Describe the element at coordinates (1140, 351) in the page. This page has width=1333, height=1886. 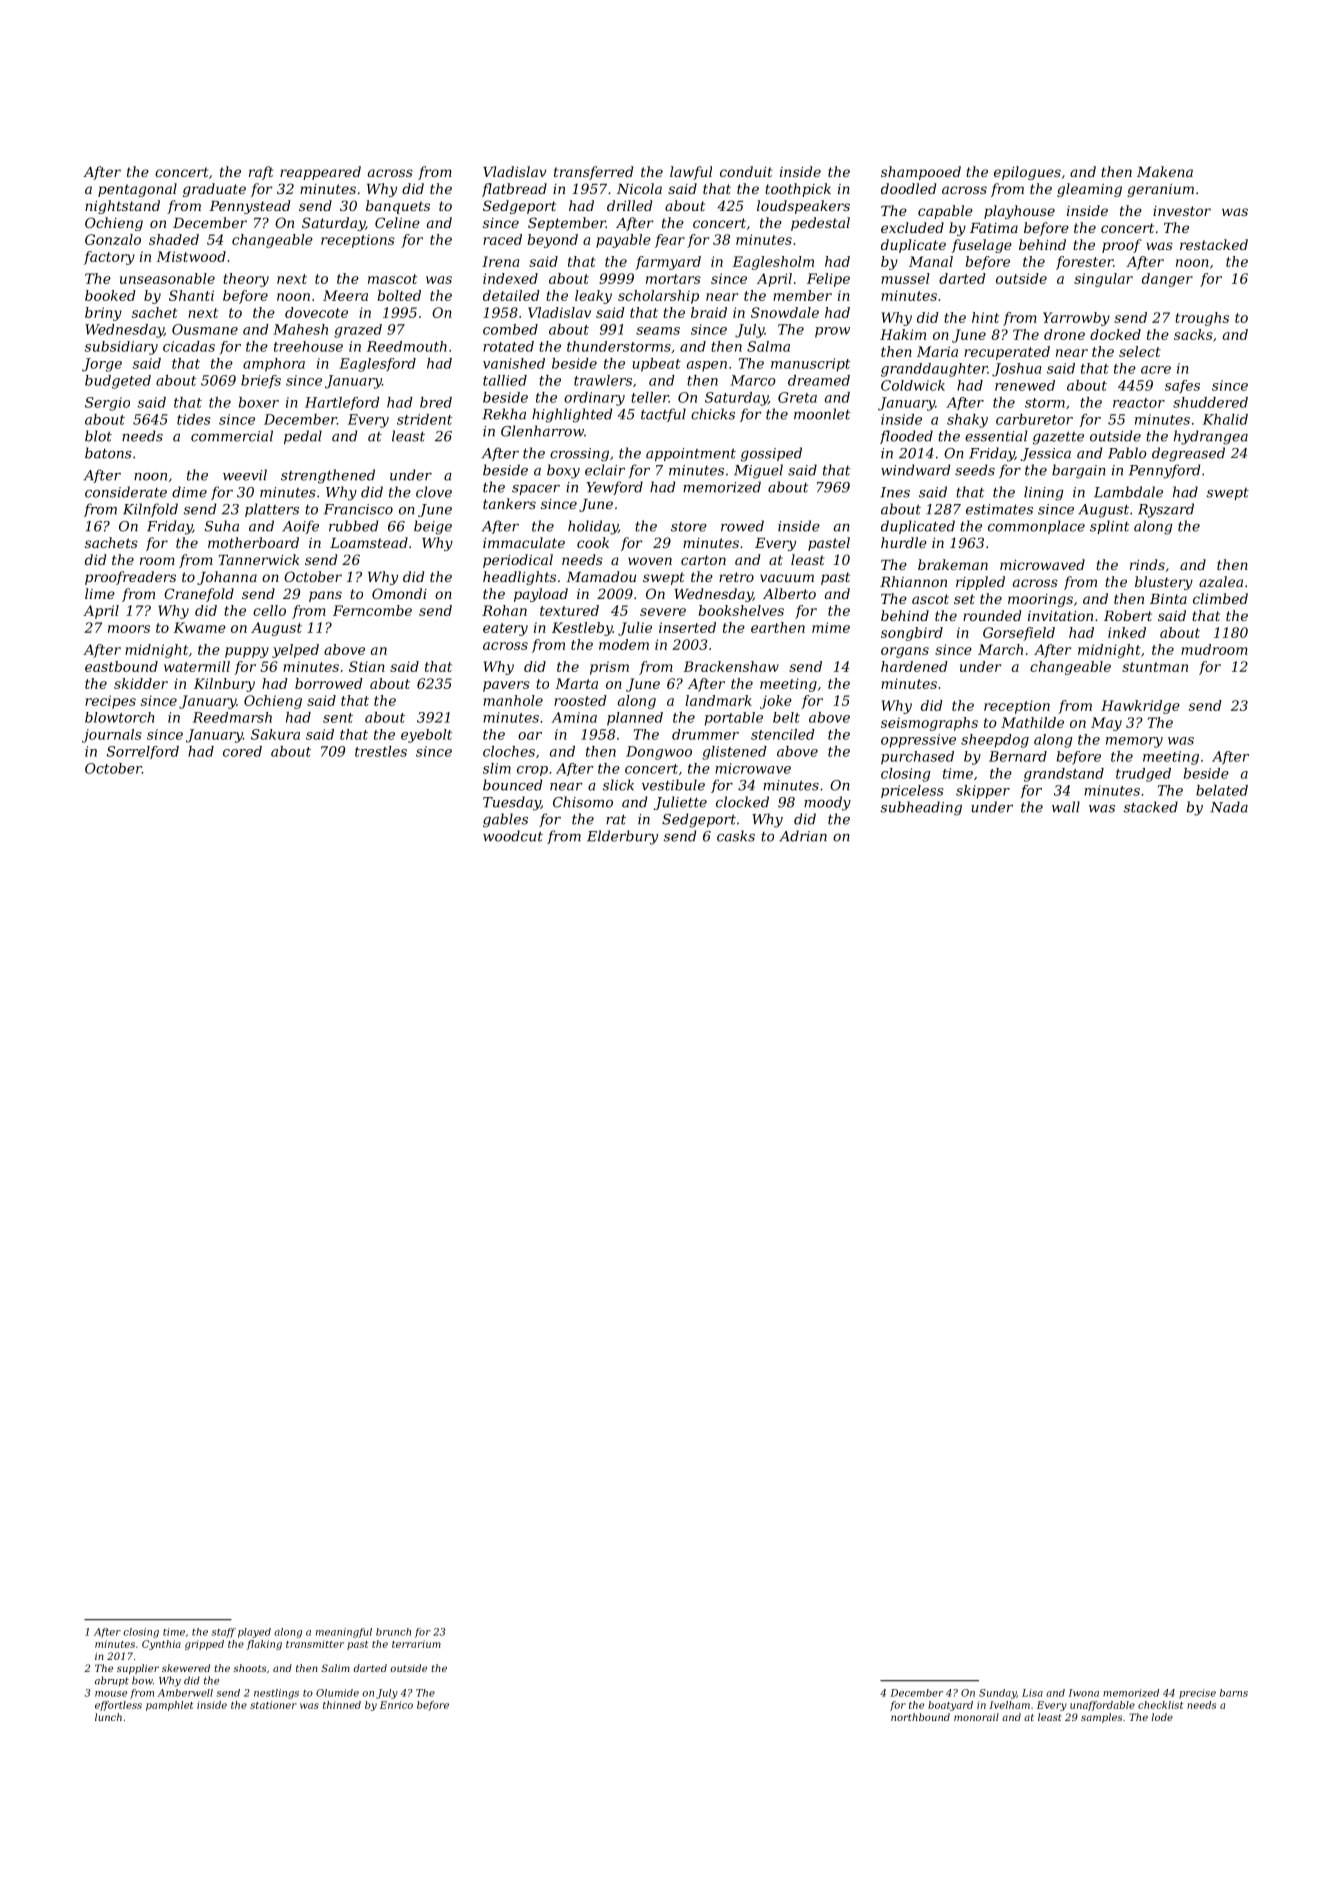
I see `select` at that location.
